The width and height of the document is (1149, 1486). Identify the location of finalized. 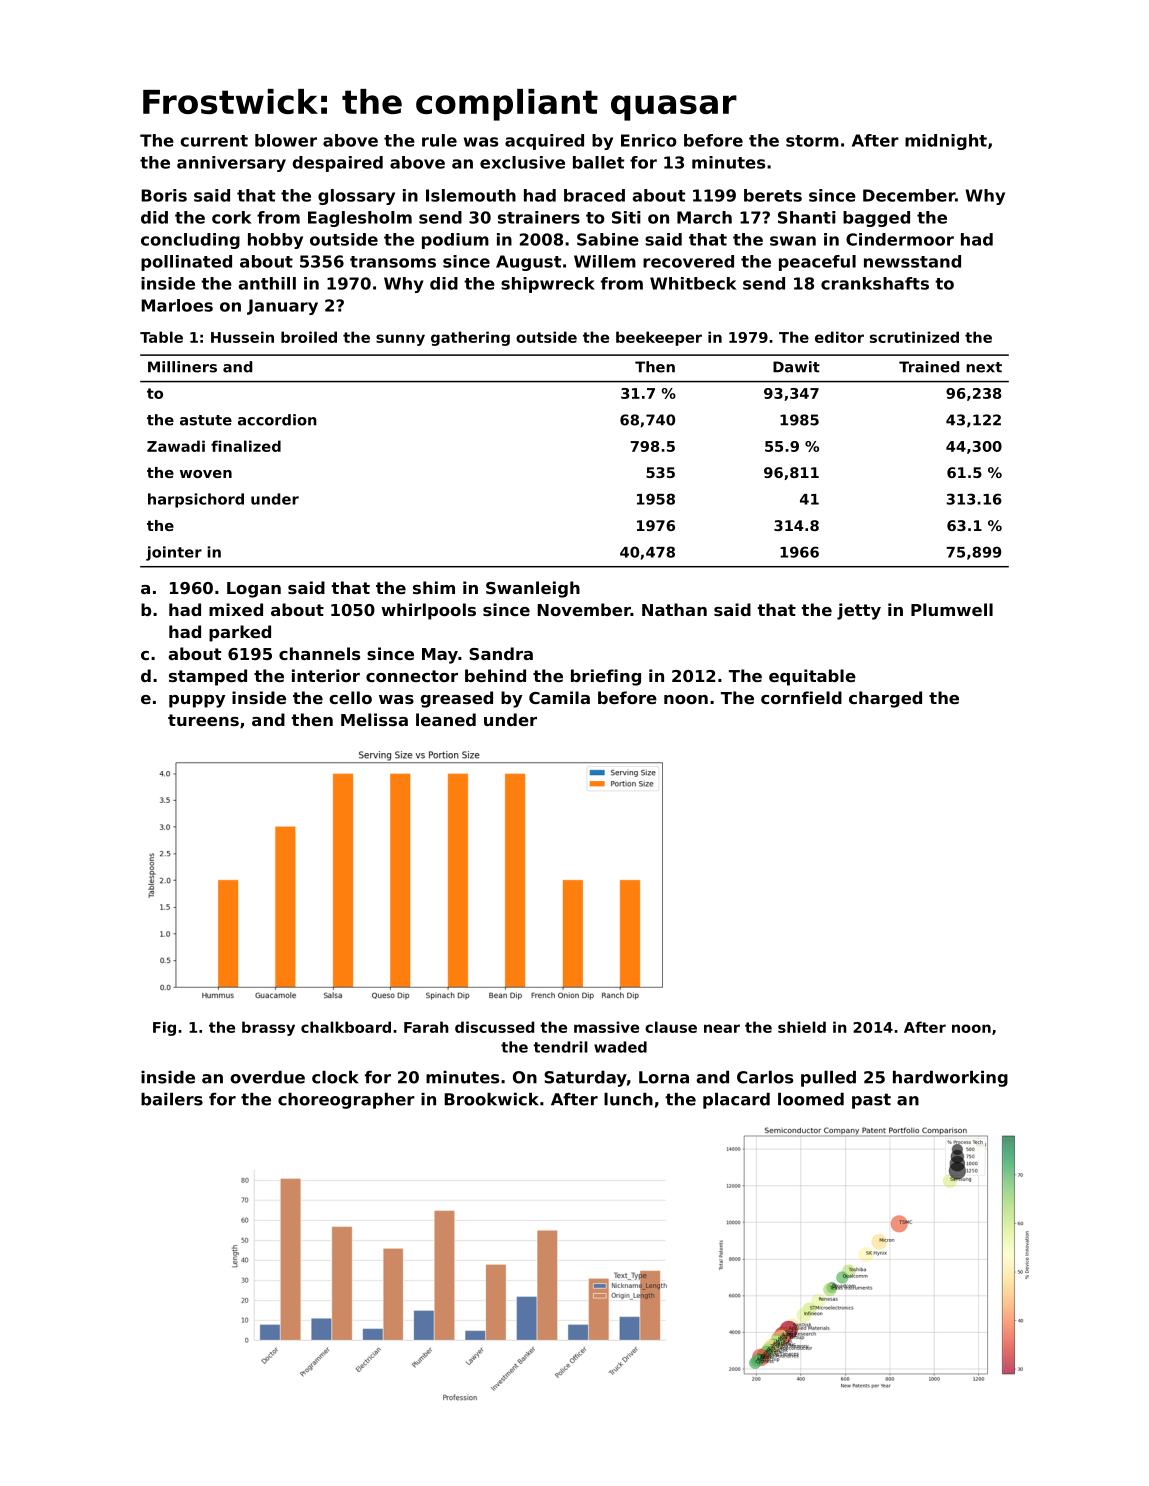
(246, 446).
